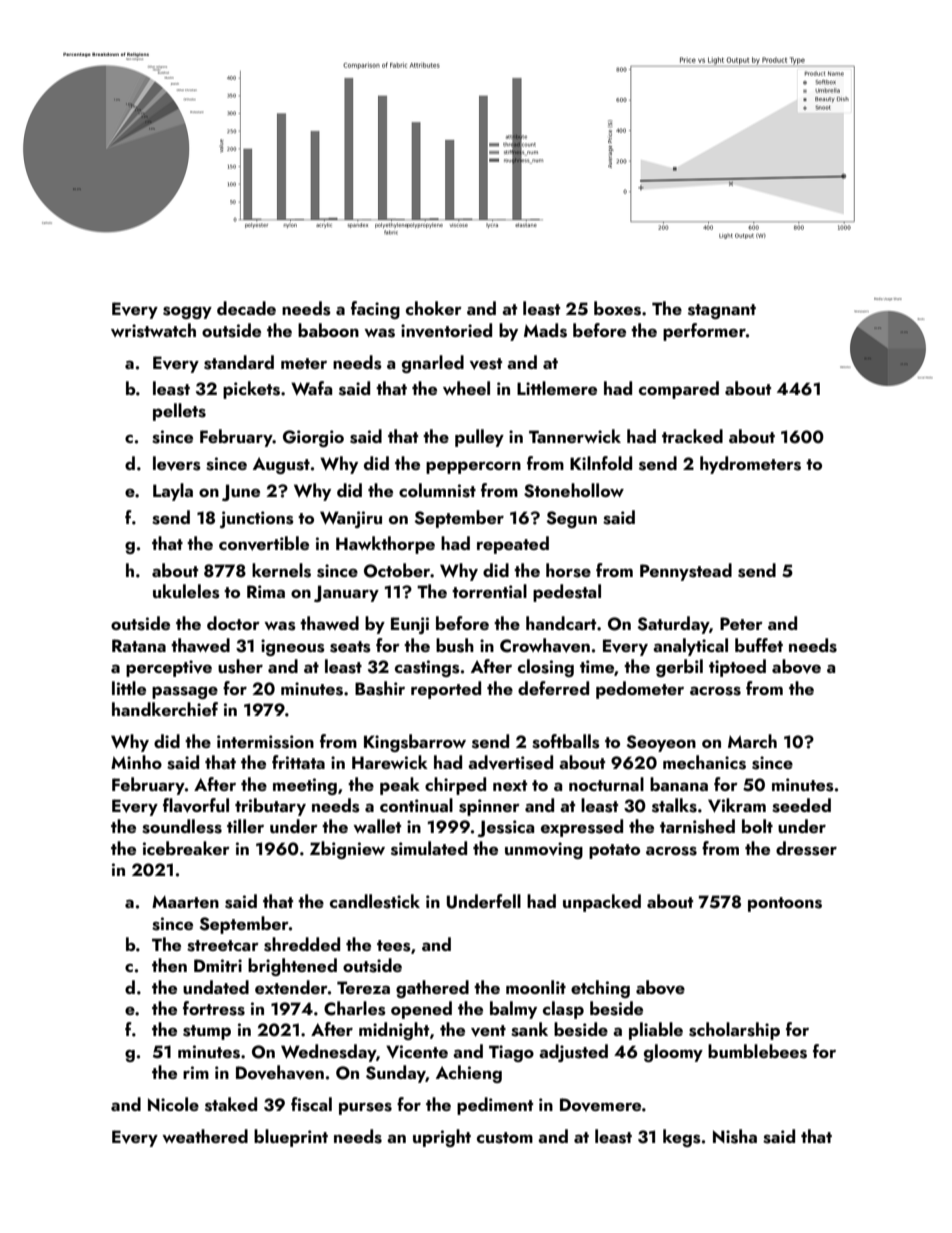 The image size is (952, 1233). I want to click on perceptive, so click(169, 668).
